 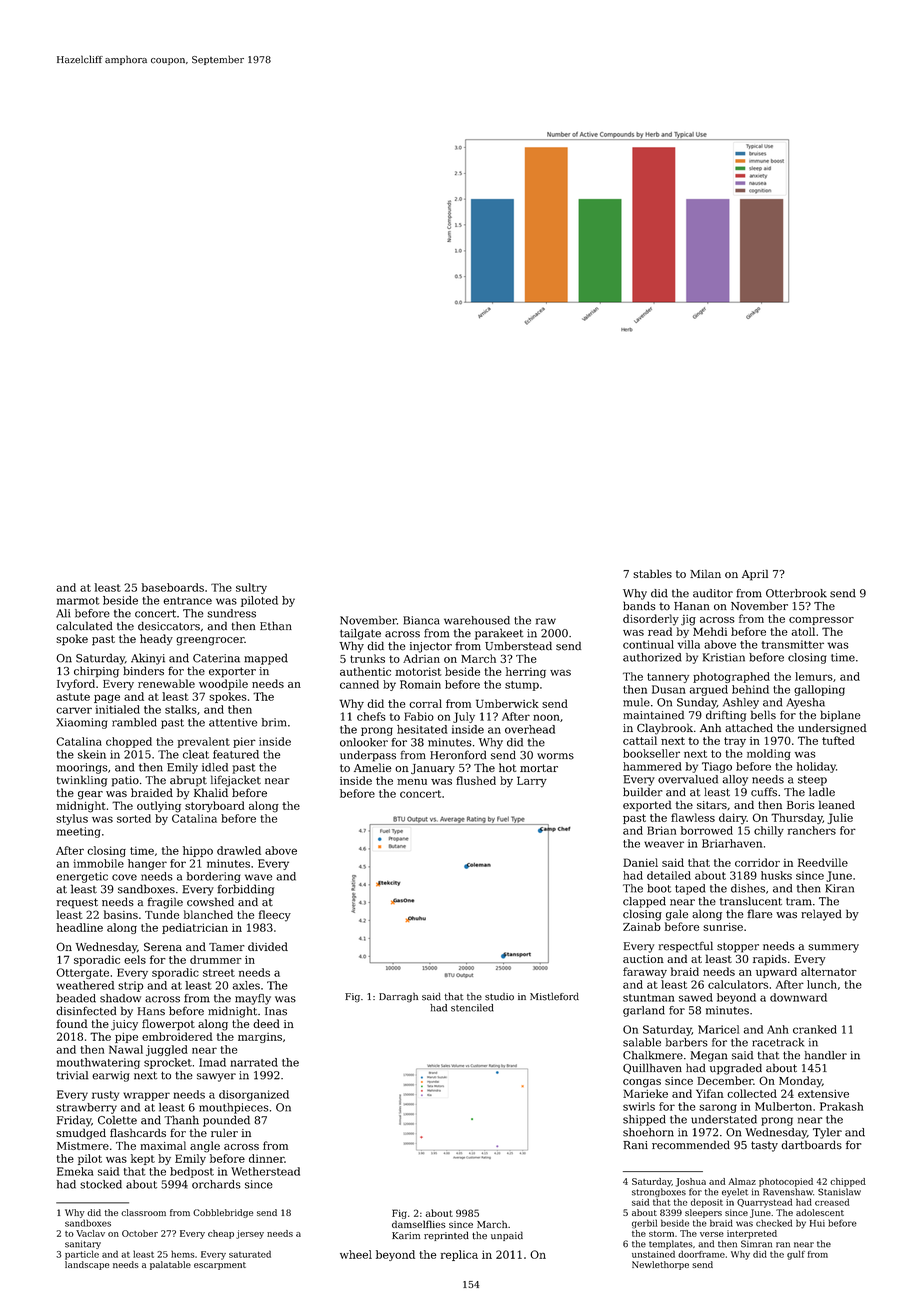 What do you see at coordinates (659, 1192) in the screenshot?
I see `strongboxes` at bounding box center [659, 1192].
